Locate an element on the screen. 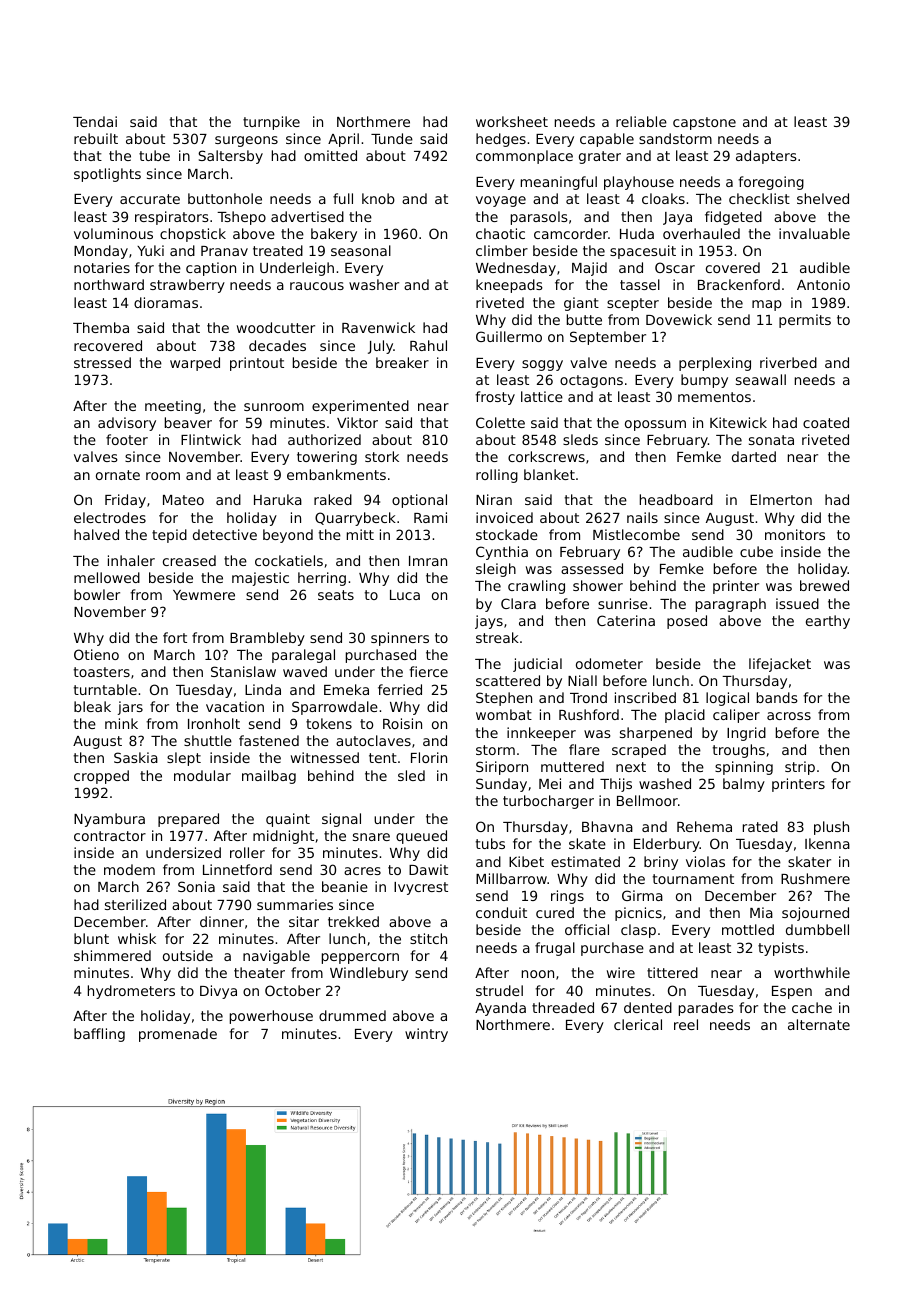 Image resolution: width=924 pixels, height=1308 pixels. Mistlecombe is located at coordinates (636, 534).
